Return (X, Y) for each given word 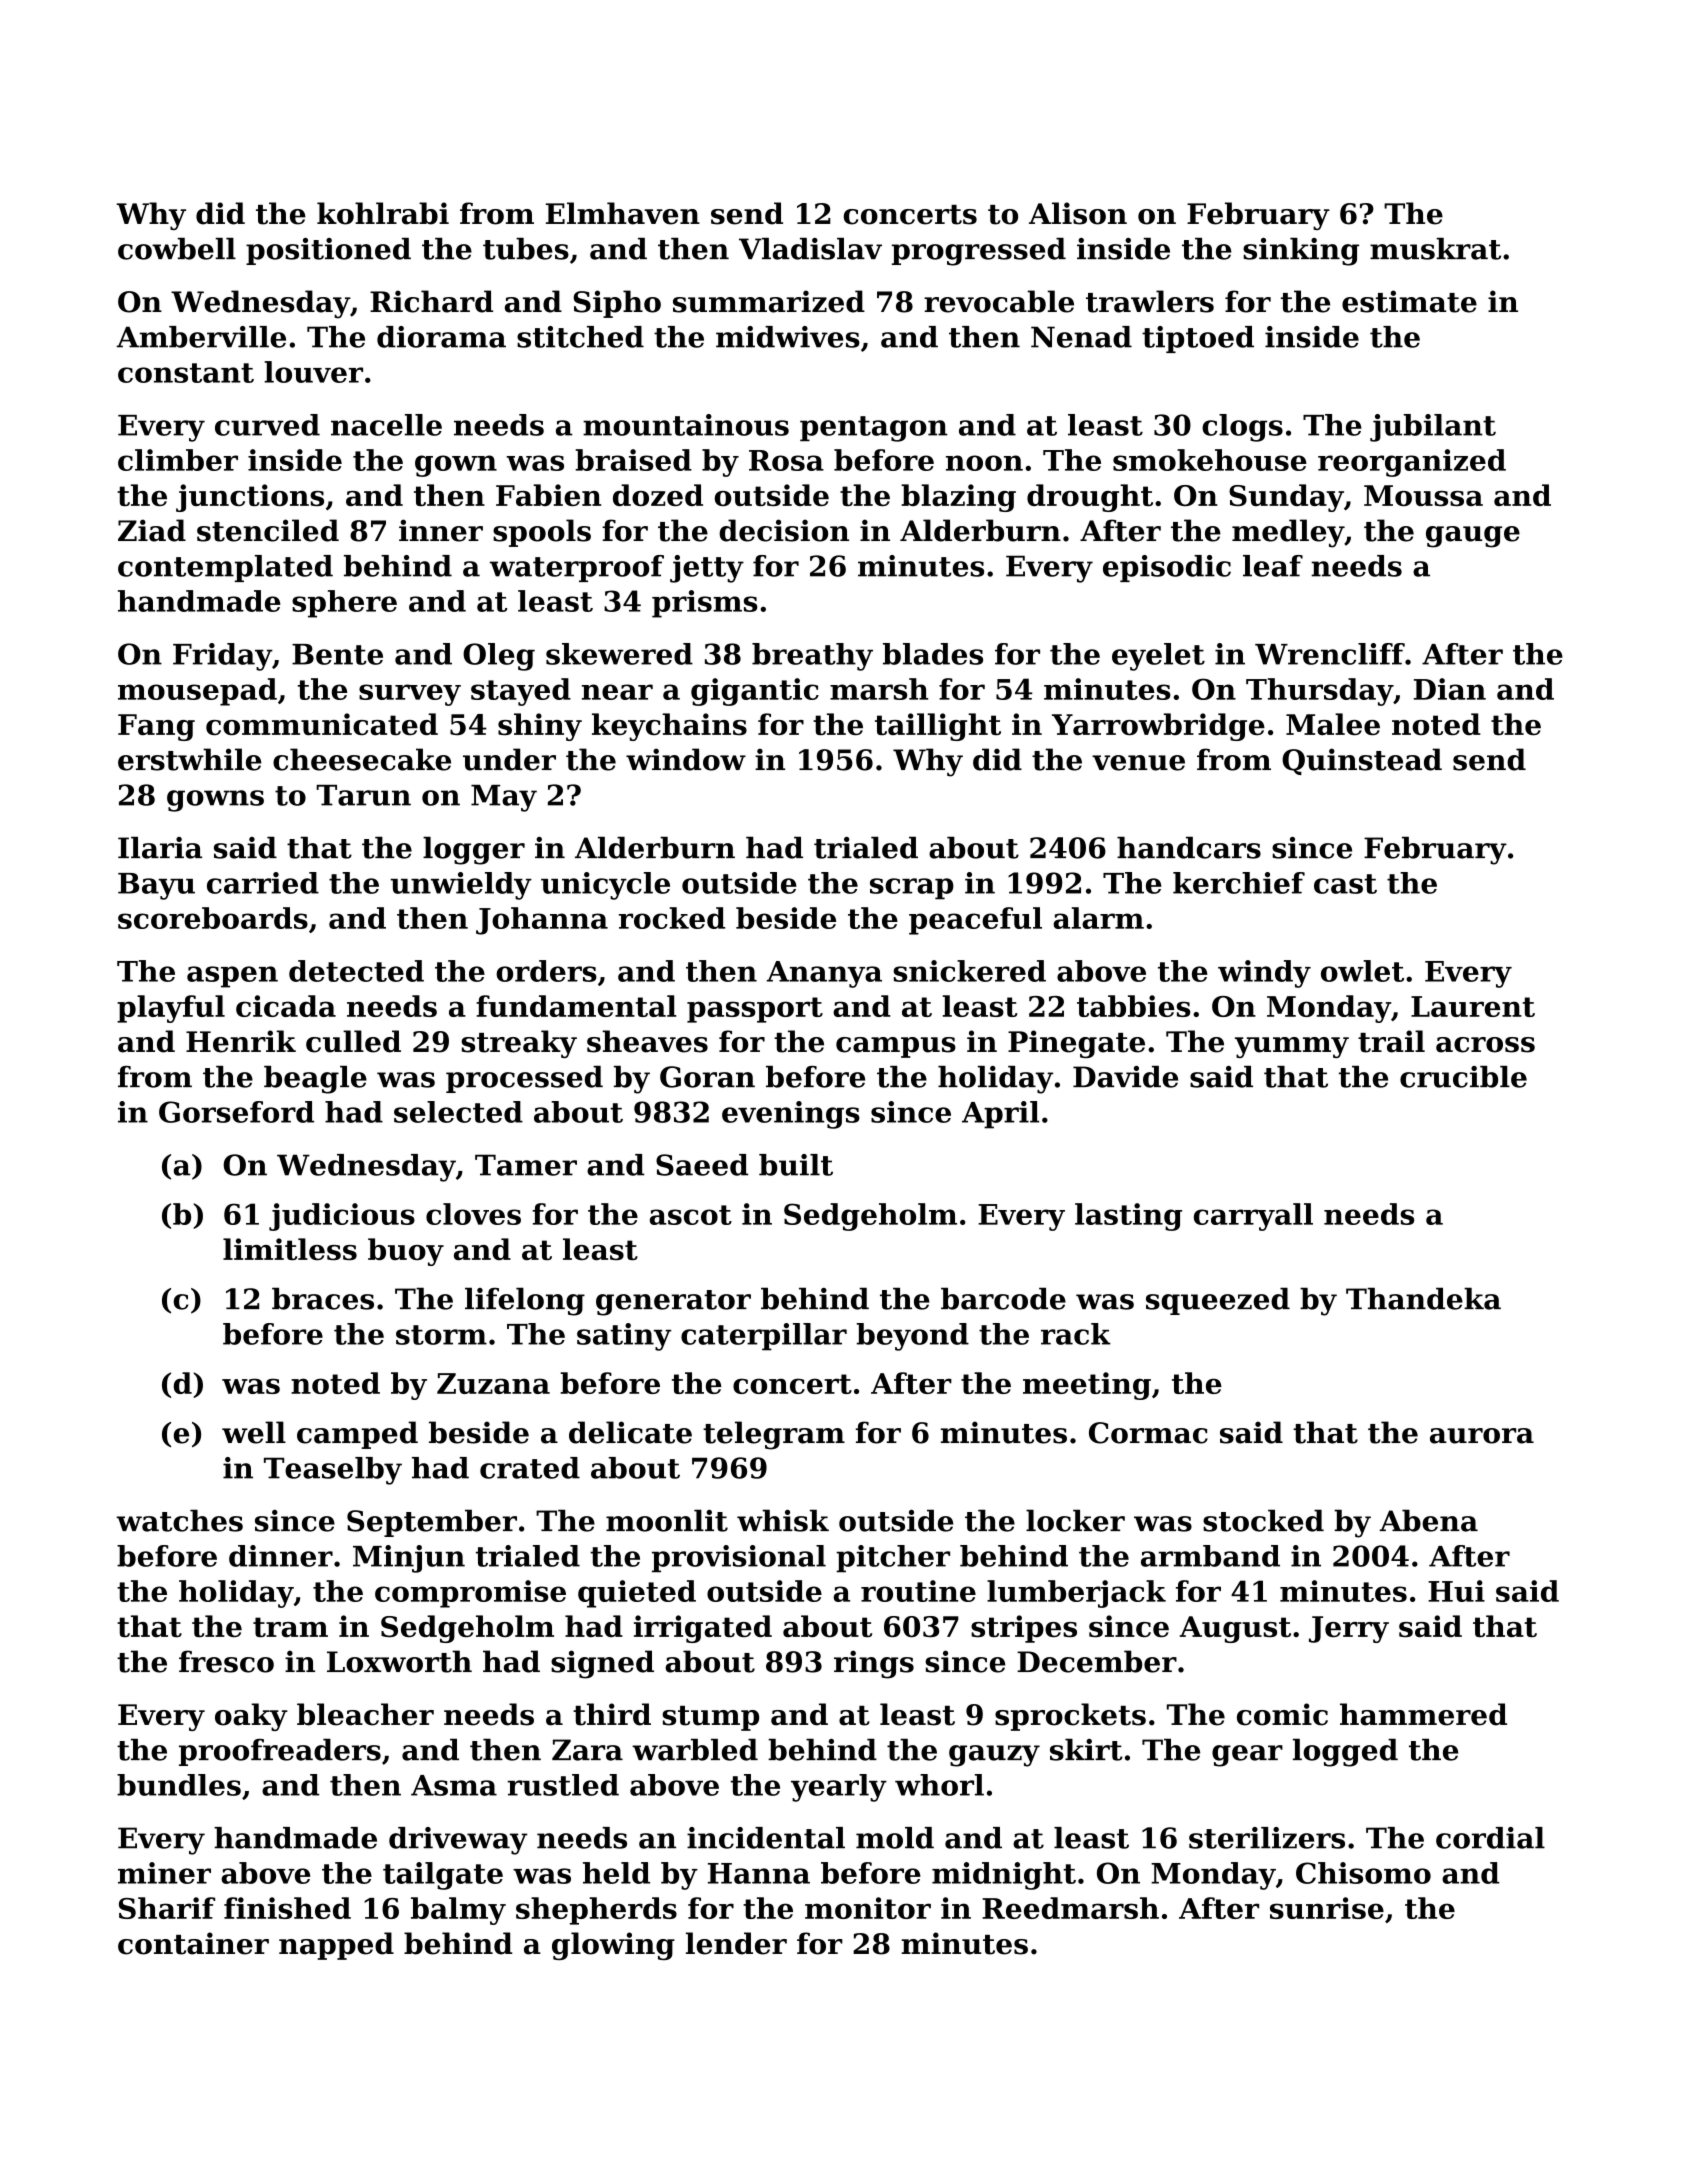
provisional (739, 1559)
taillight (938, 727)
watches (179, 1520)
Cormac (1148, 1433)
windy (1264, 974)
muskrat (1435, 249)
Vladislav (810, 249)
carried (263, 883)
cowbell (177, 249)
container (193, 1943)
